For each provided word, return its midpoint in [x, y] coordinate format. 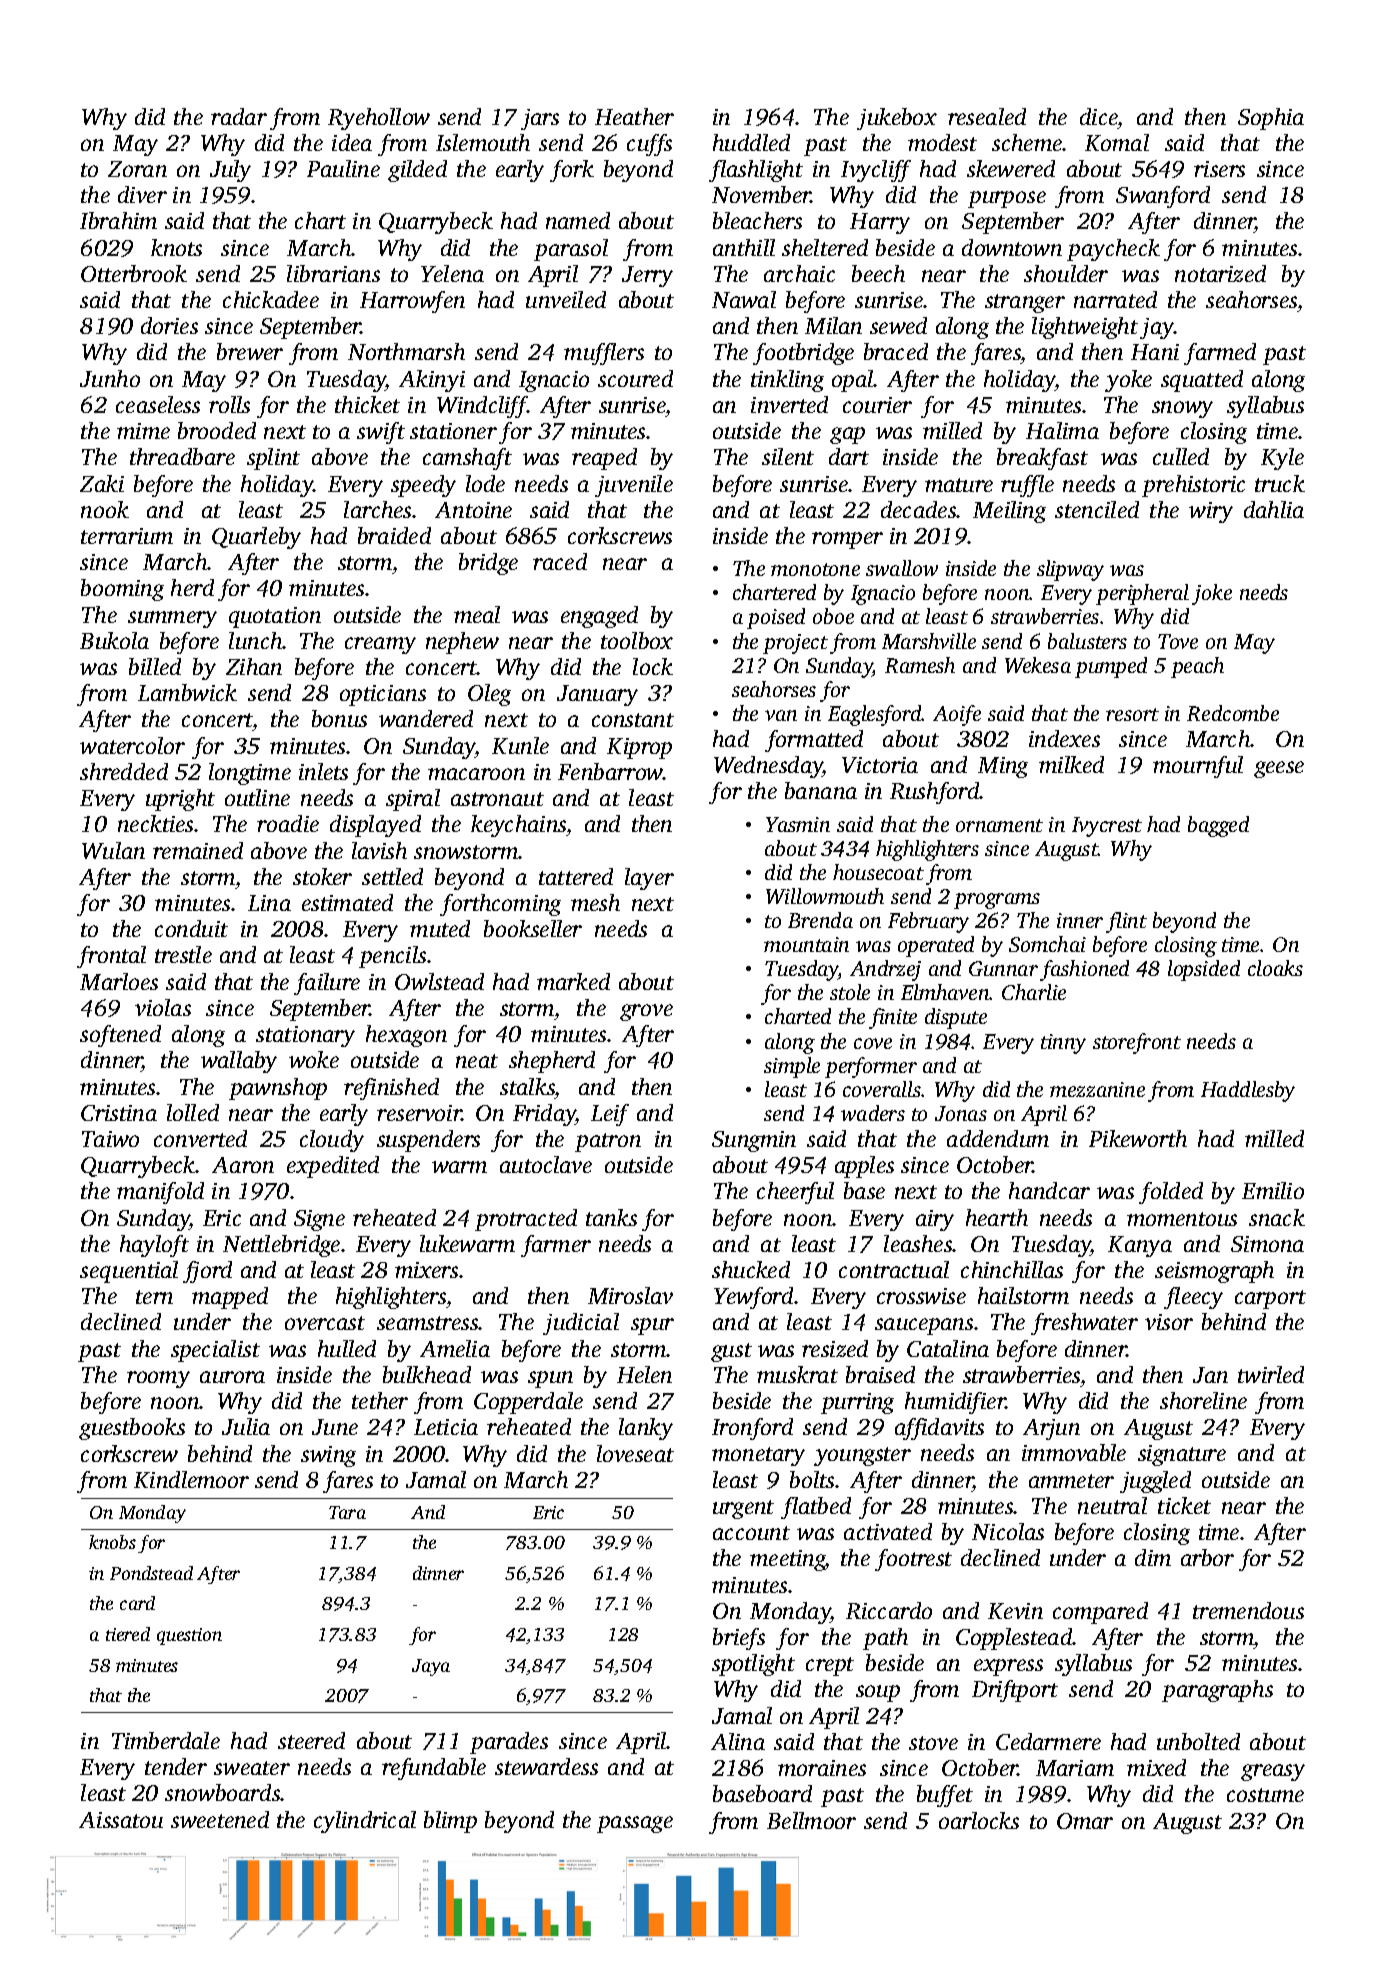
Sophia [1271, 119]
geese [1279, 769]
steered [311, 1740]
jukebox [897, 119]
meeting [788, 1560]
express [1008, 1667]
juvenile [634, 486]
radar [239, 116]
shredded [124, 771]
